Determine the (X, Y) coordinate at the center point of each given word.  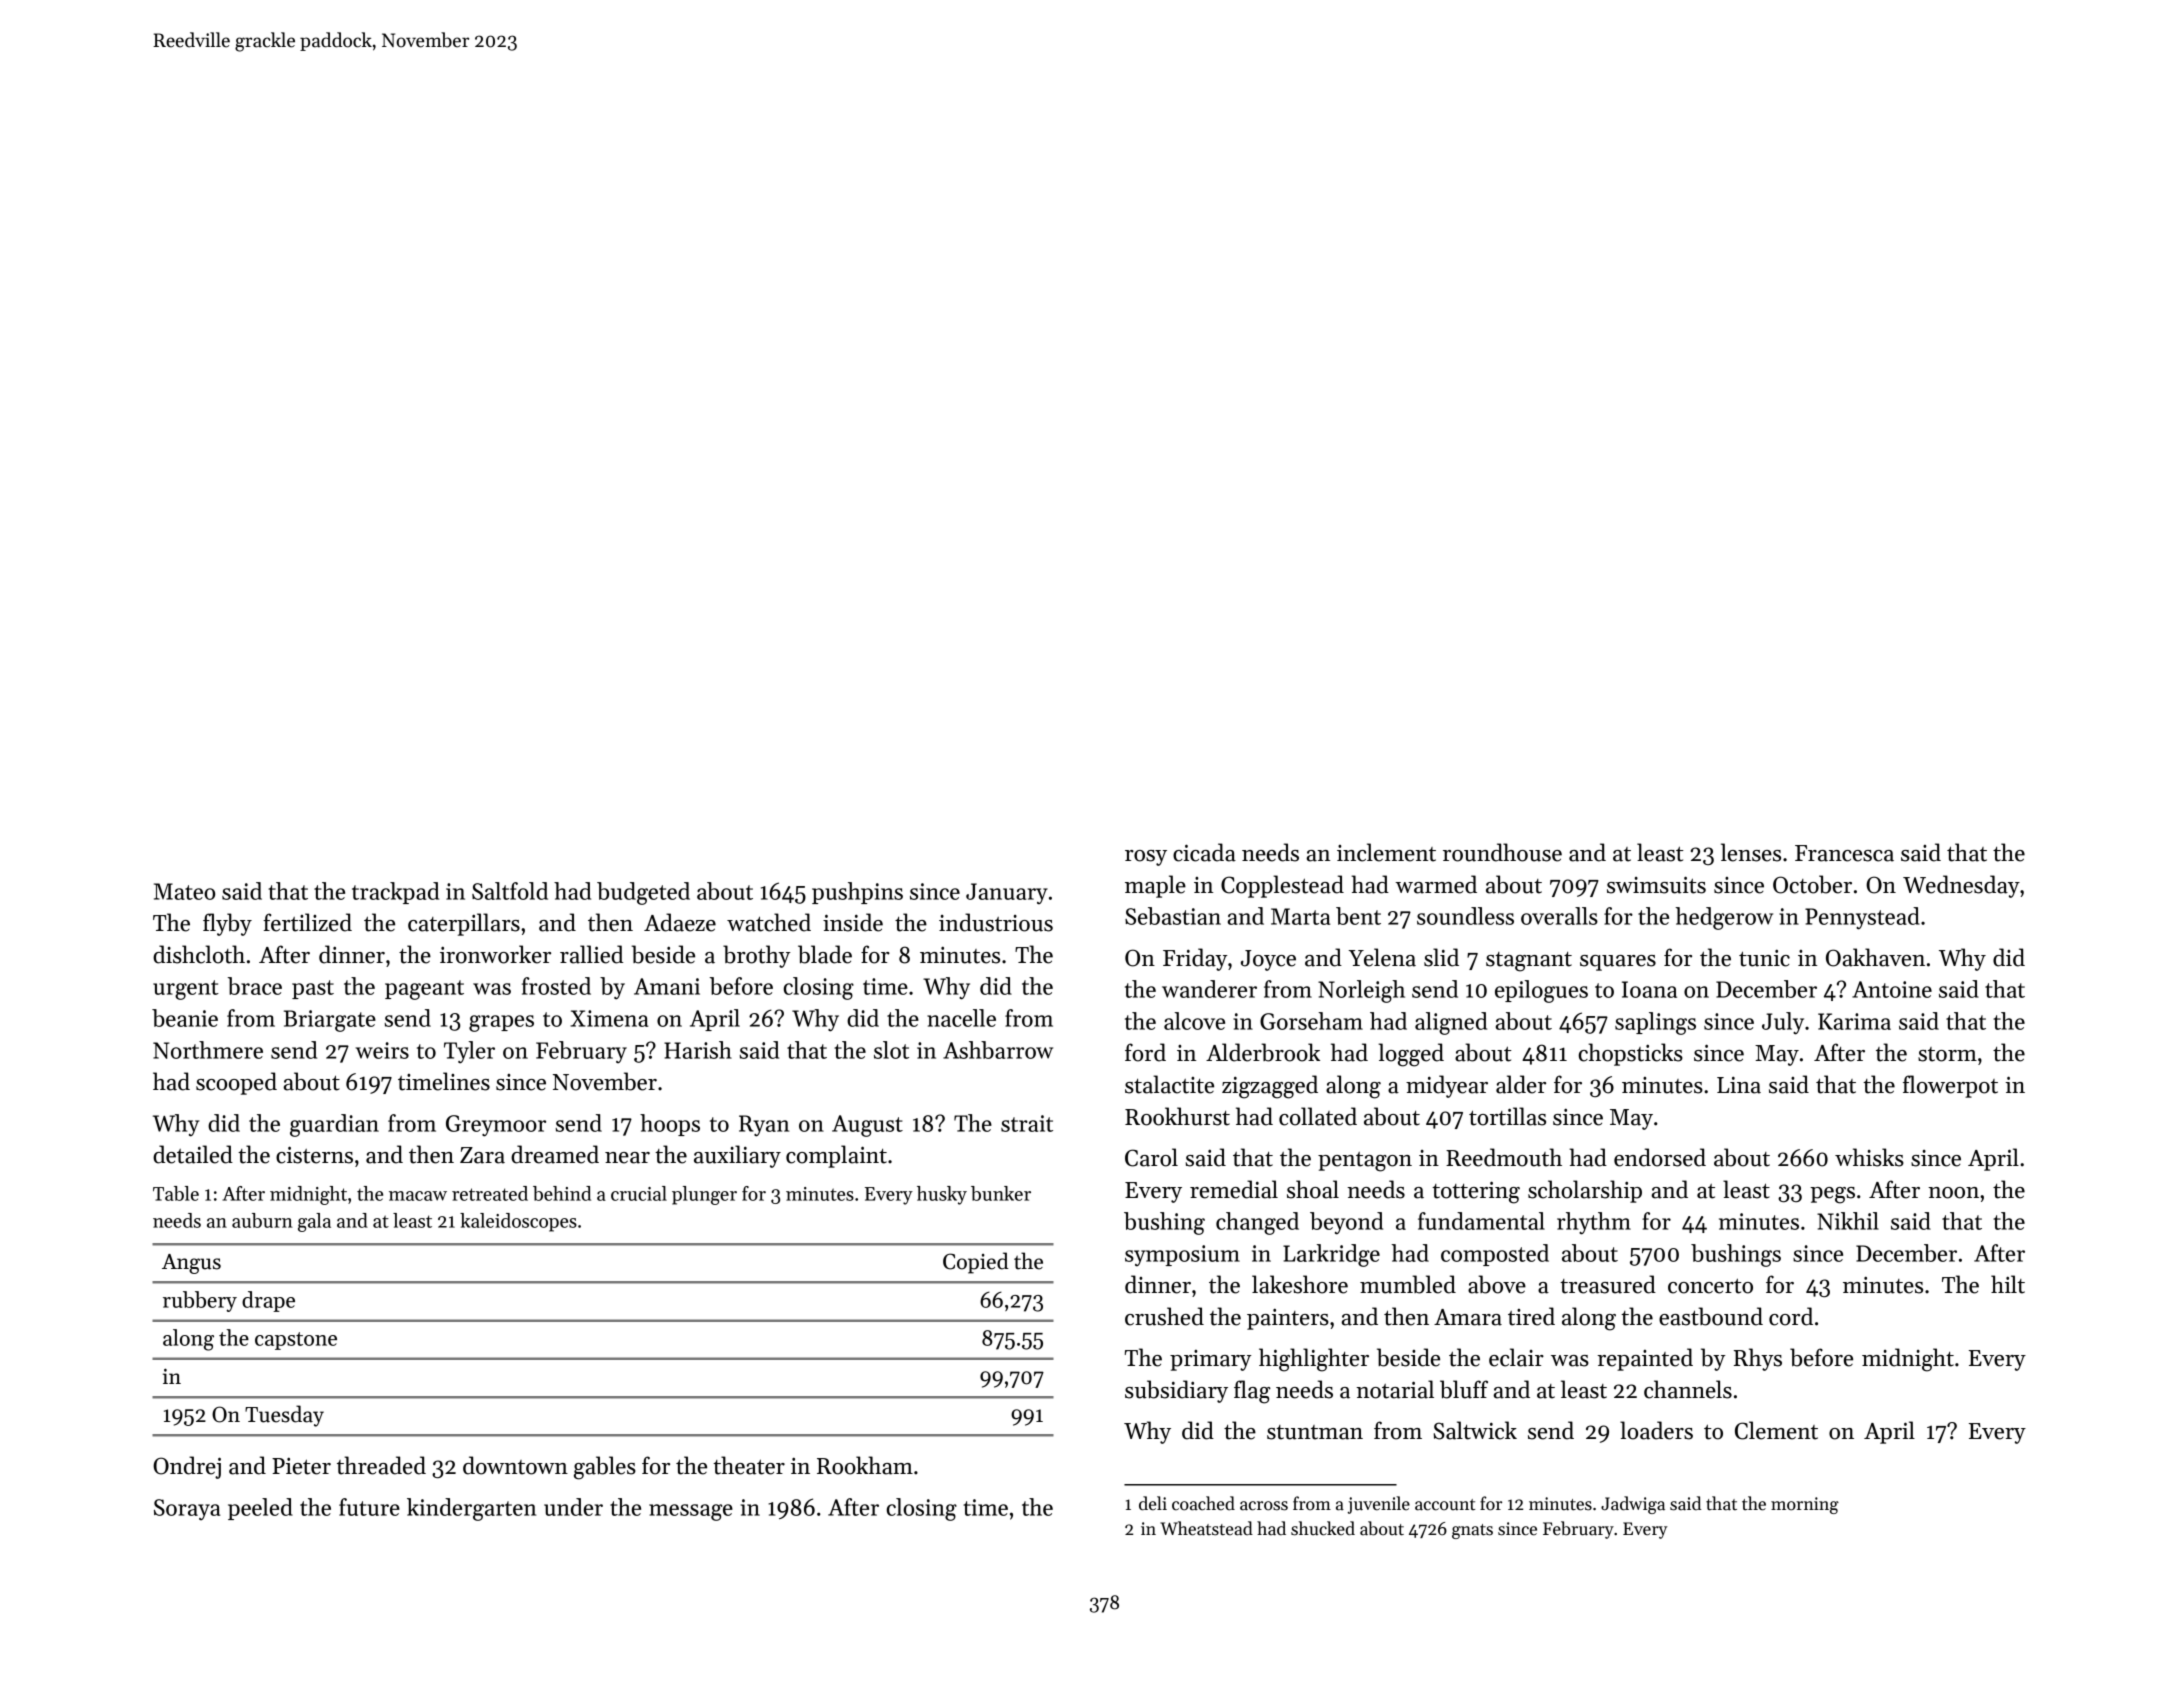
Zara (482, 1155)
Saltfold (510, 891)
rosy (1146, 858)
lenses (1751, 852)
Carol (1151, 1157)
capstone (296, 1341)
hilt (2008, 1284)
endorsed (1660, 1157)
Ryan (764, 1126)
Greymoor (496, 1126)
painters (1288, 1319)
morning (1805, 1505)
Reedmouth (1504, 1157)
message (691, 1512)
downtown (515, 1465)
